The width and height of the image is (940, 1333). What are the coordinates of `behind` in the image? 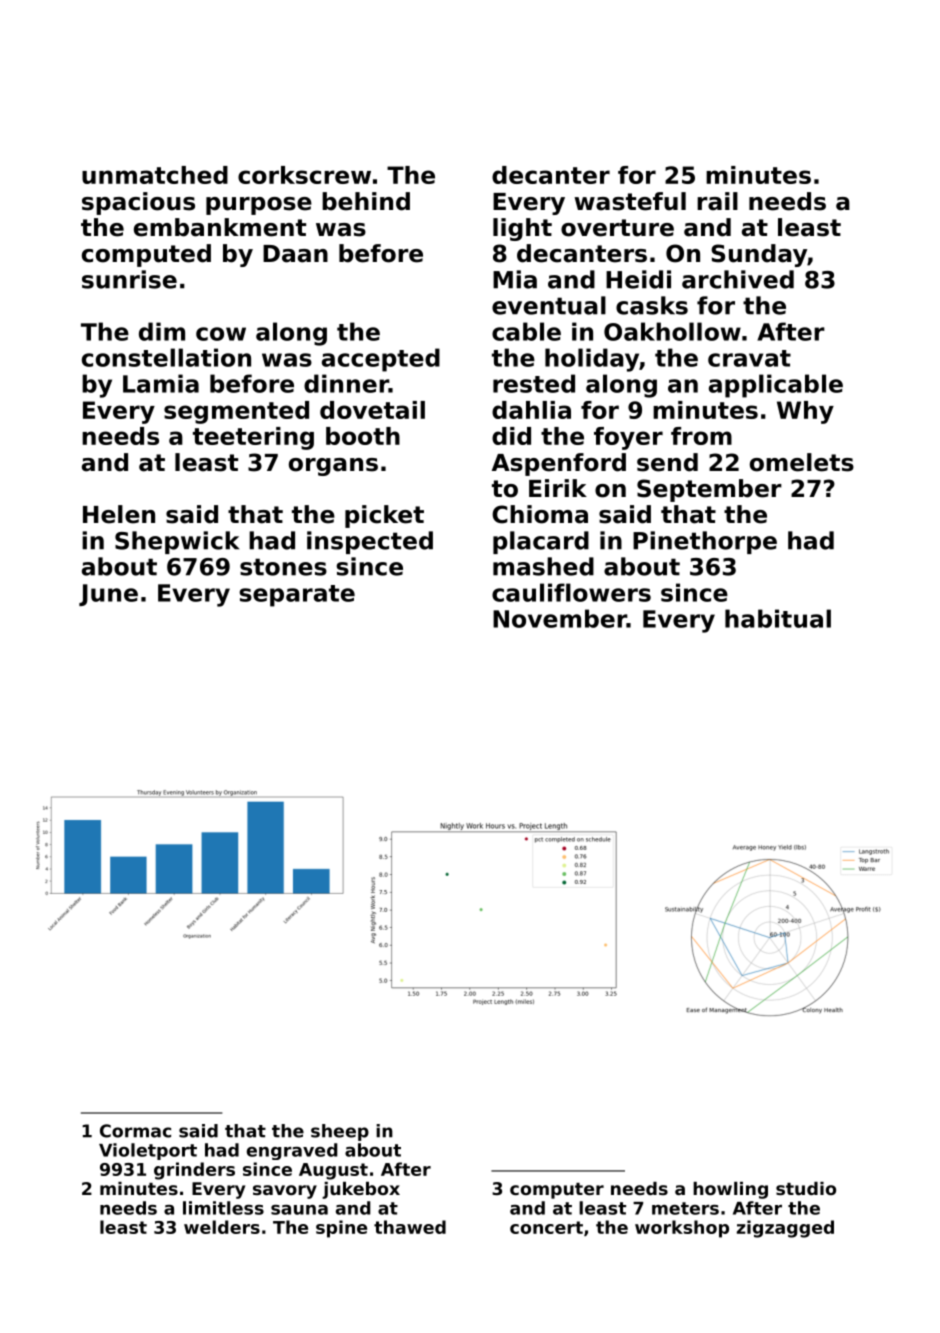 It's located at (366, 201).
